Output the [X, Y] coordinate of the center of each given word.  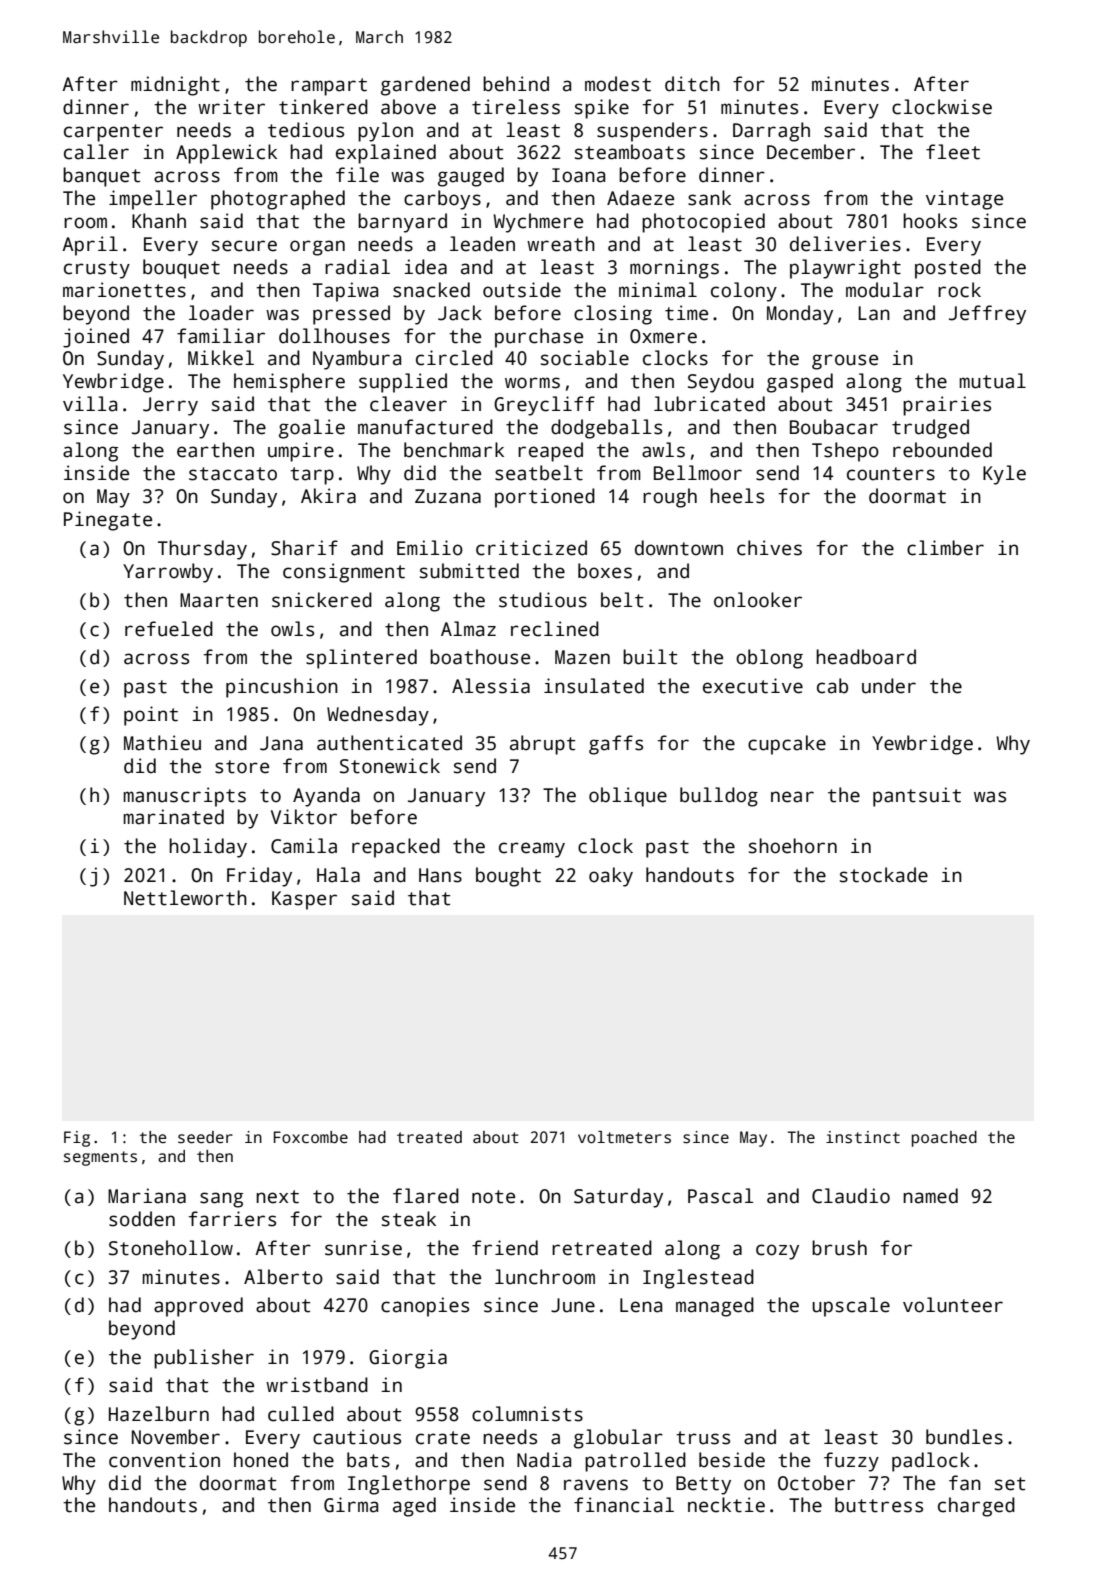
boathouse [480, 657]
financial [624, 1505]
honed [261, 1460]
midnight [175, 86]
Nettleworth [185, 898]
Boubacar [834, 427]
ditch [692, 84]
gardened [425, 86]
